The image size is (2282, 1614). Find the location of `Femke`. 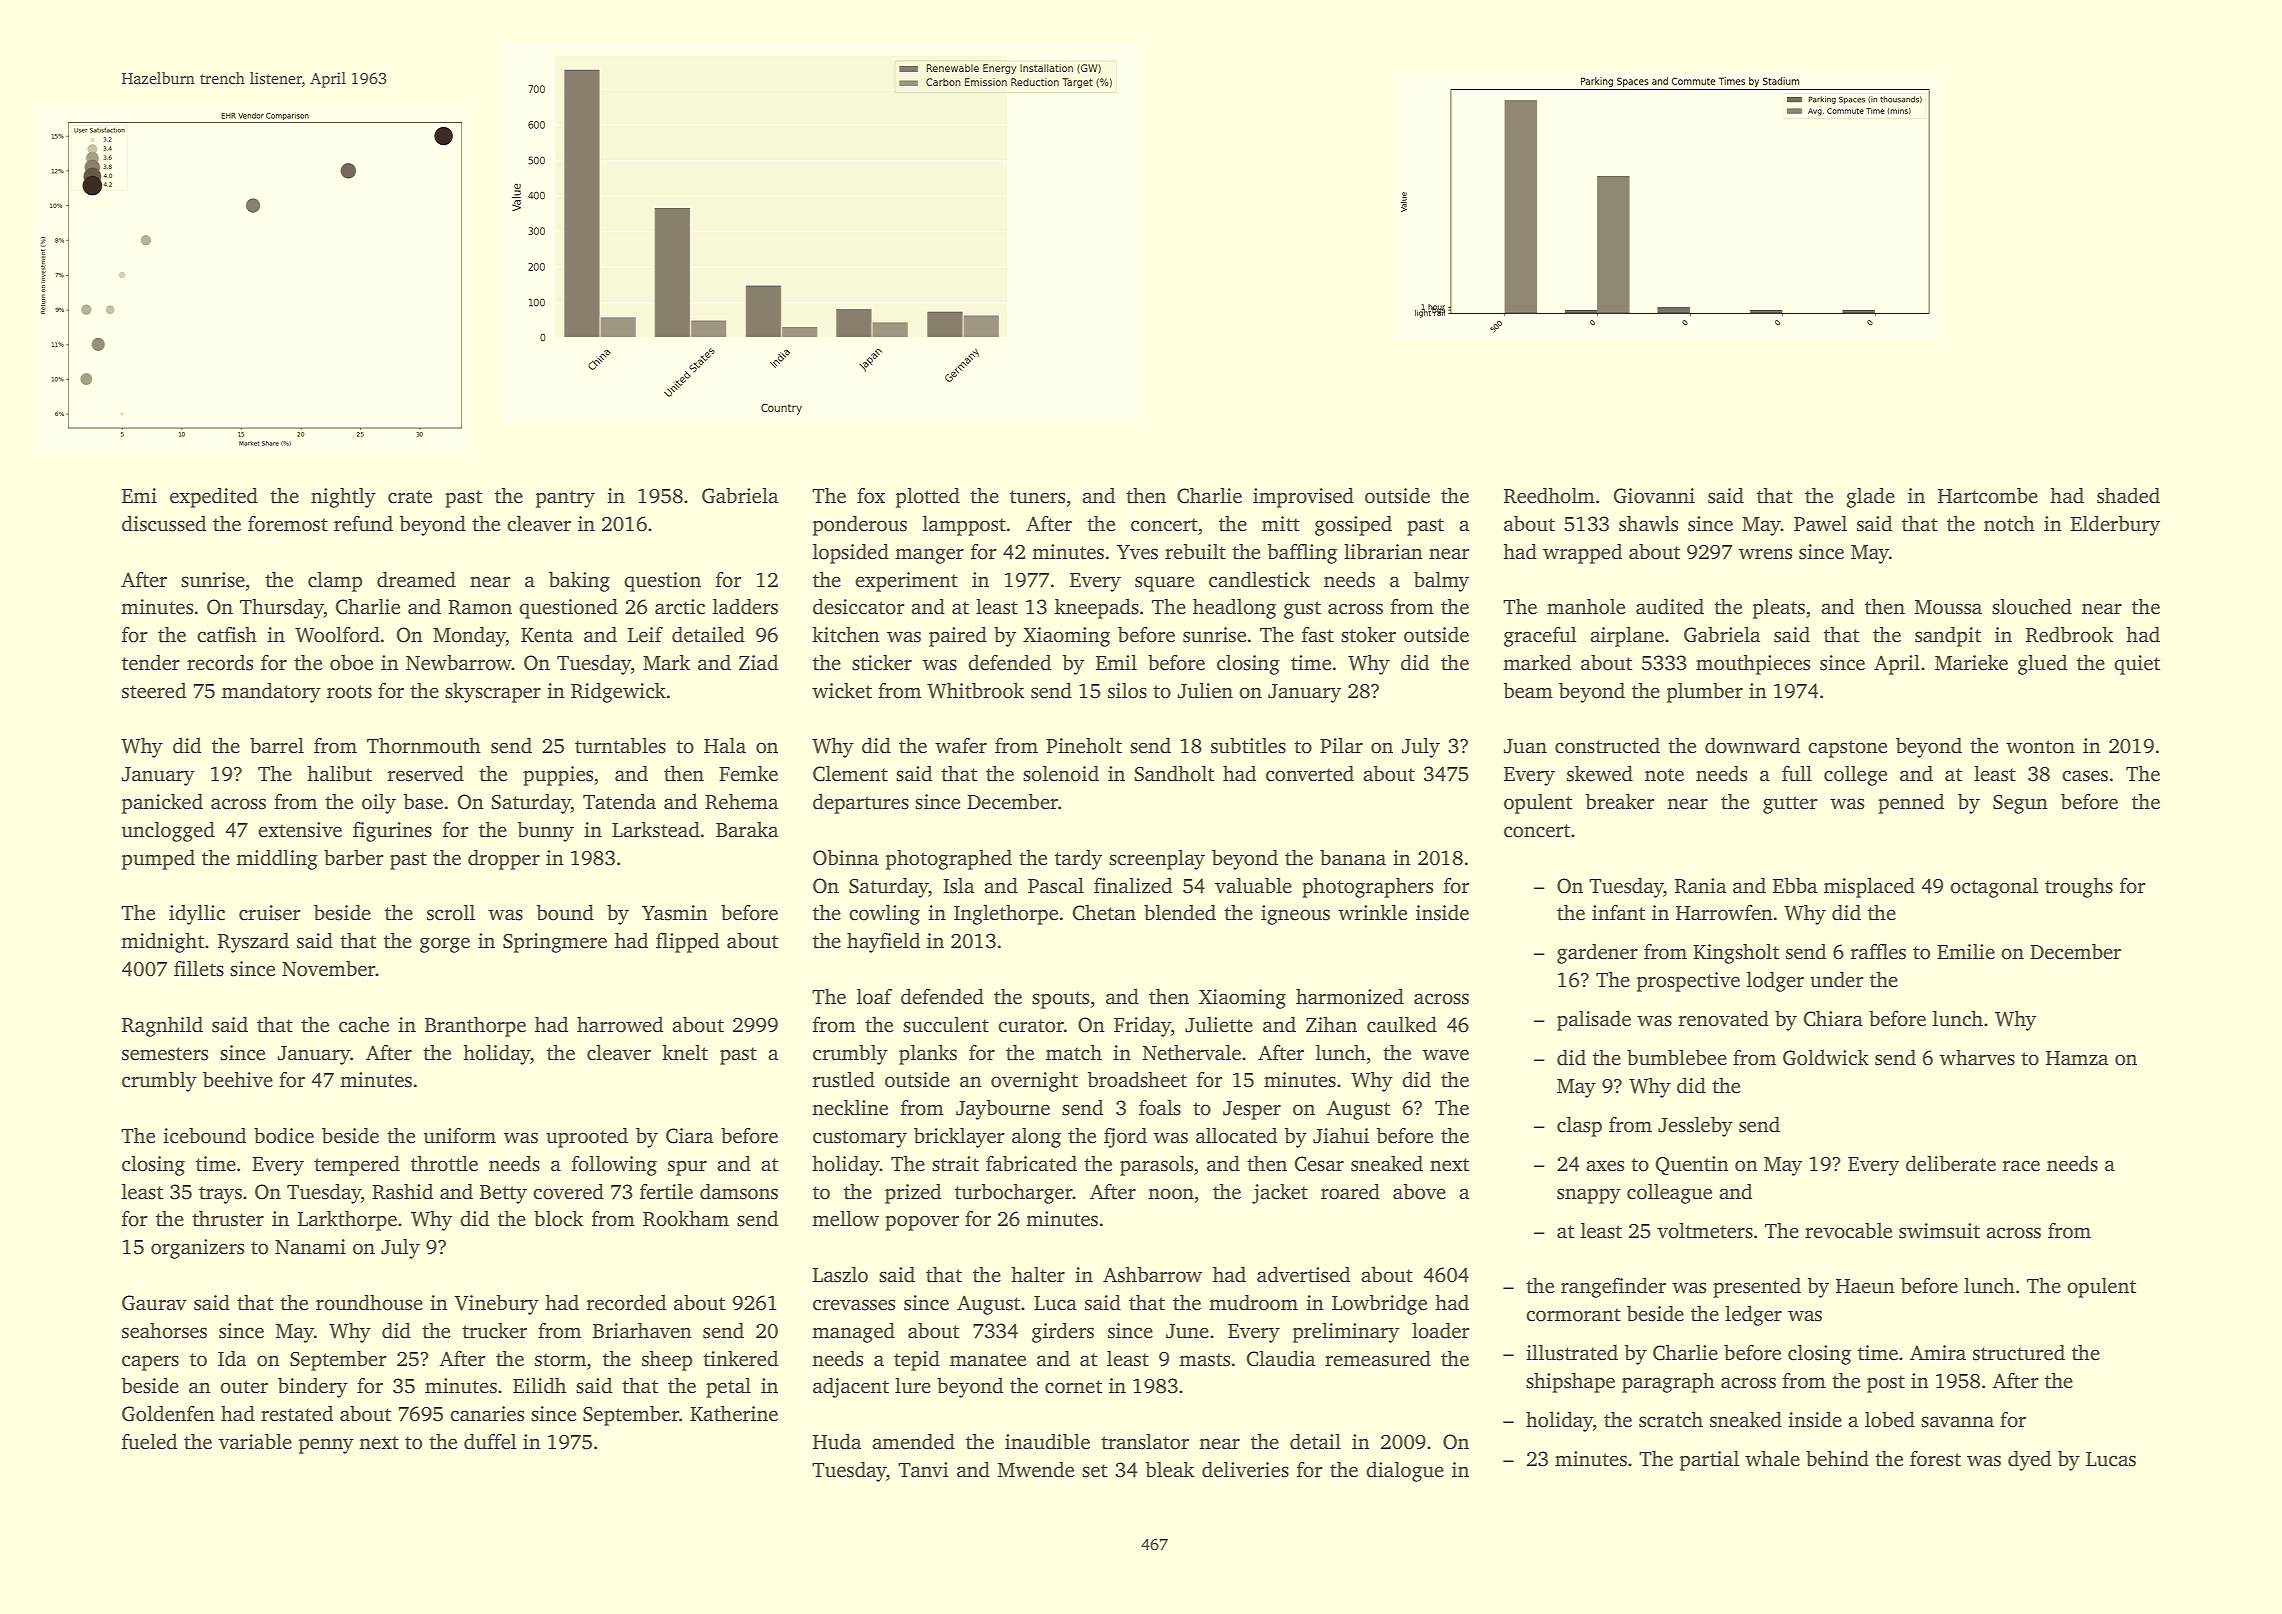

Femke is located at coordinates (748, 773).
